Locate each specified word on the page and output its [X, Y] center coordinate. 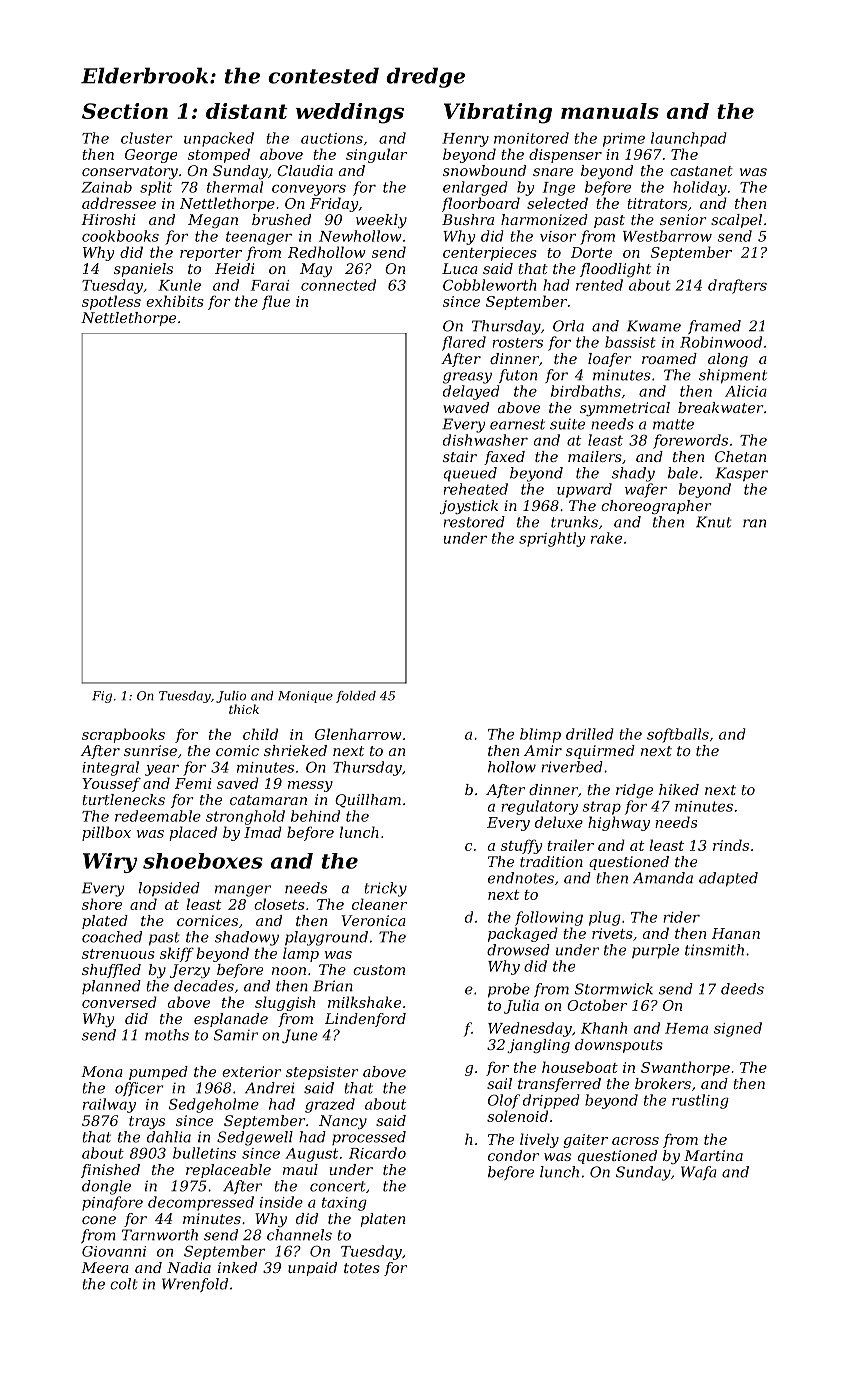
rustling [700, 1101]
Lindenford [365, 1020]
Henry [465, 140]
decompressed [201, 1203]
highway [619, 823]
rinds [731, 845]
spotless [111, 302]
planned [111, 987]
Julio [231, 697]
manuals [610, 111]
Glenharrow [358, 734]
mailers [595, 456]
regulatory [539, 807]
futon [518, 376]
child [260, 734]
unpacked [219, 139]
